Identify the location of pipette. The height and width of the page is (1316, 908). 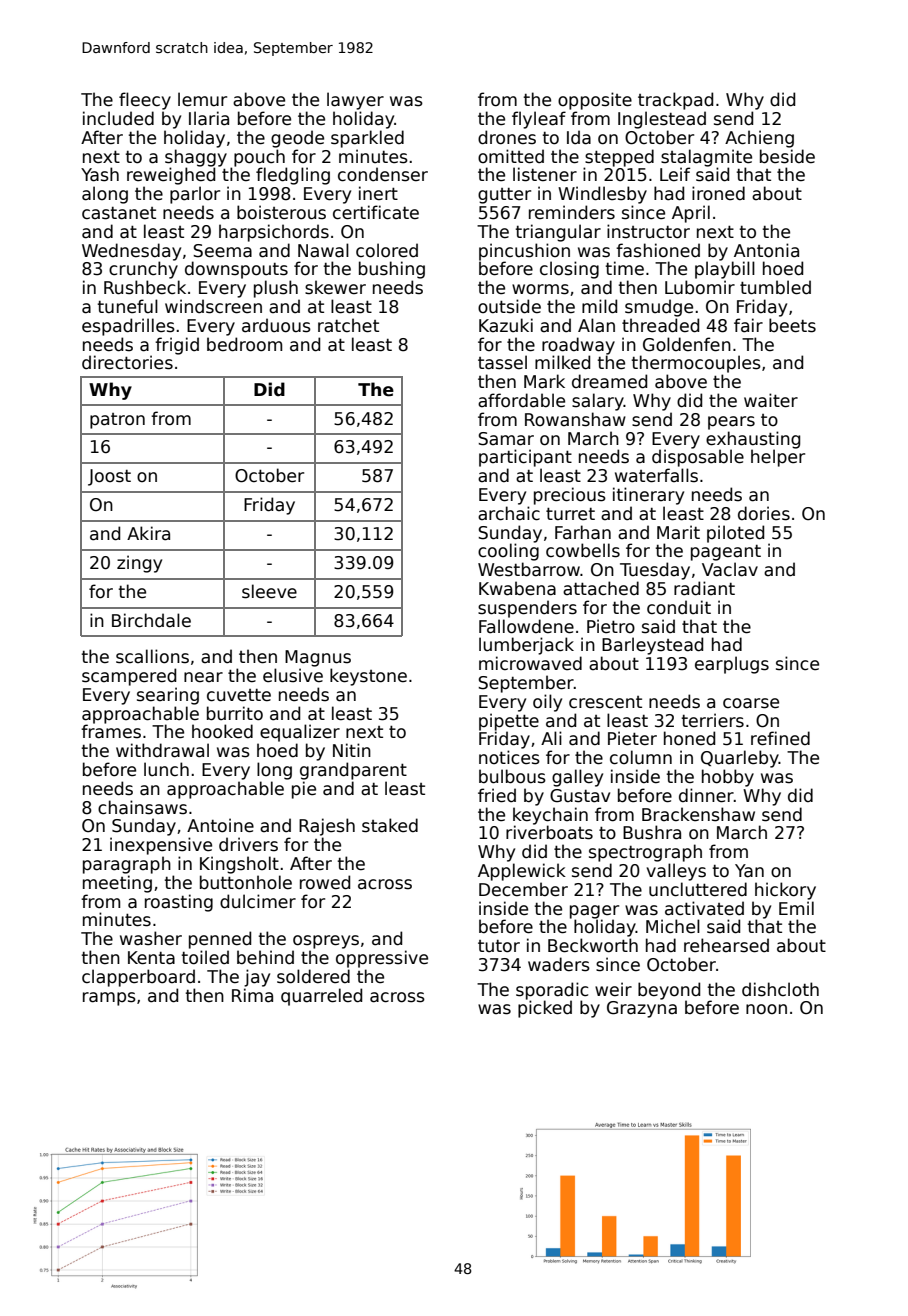
(509, 722).
